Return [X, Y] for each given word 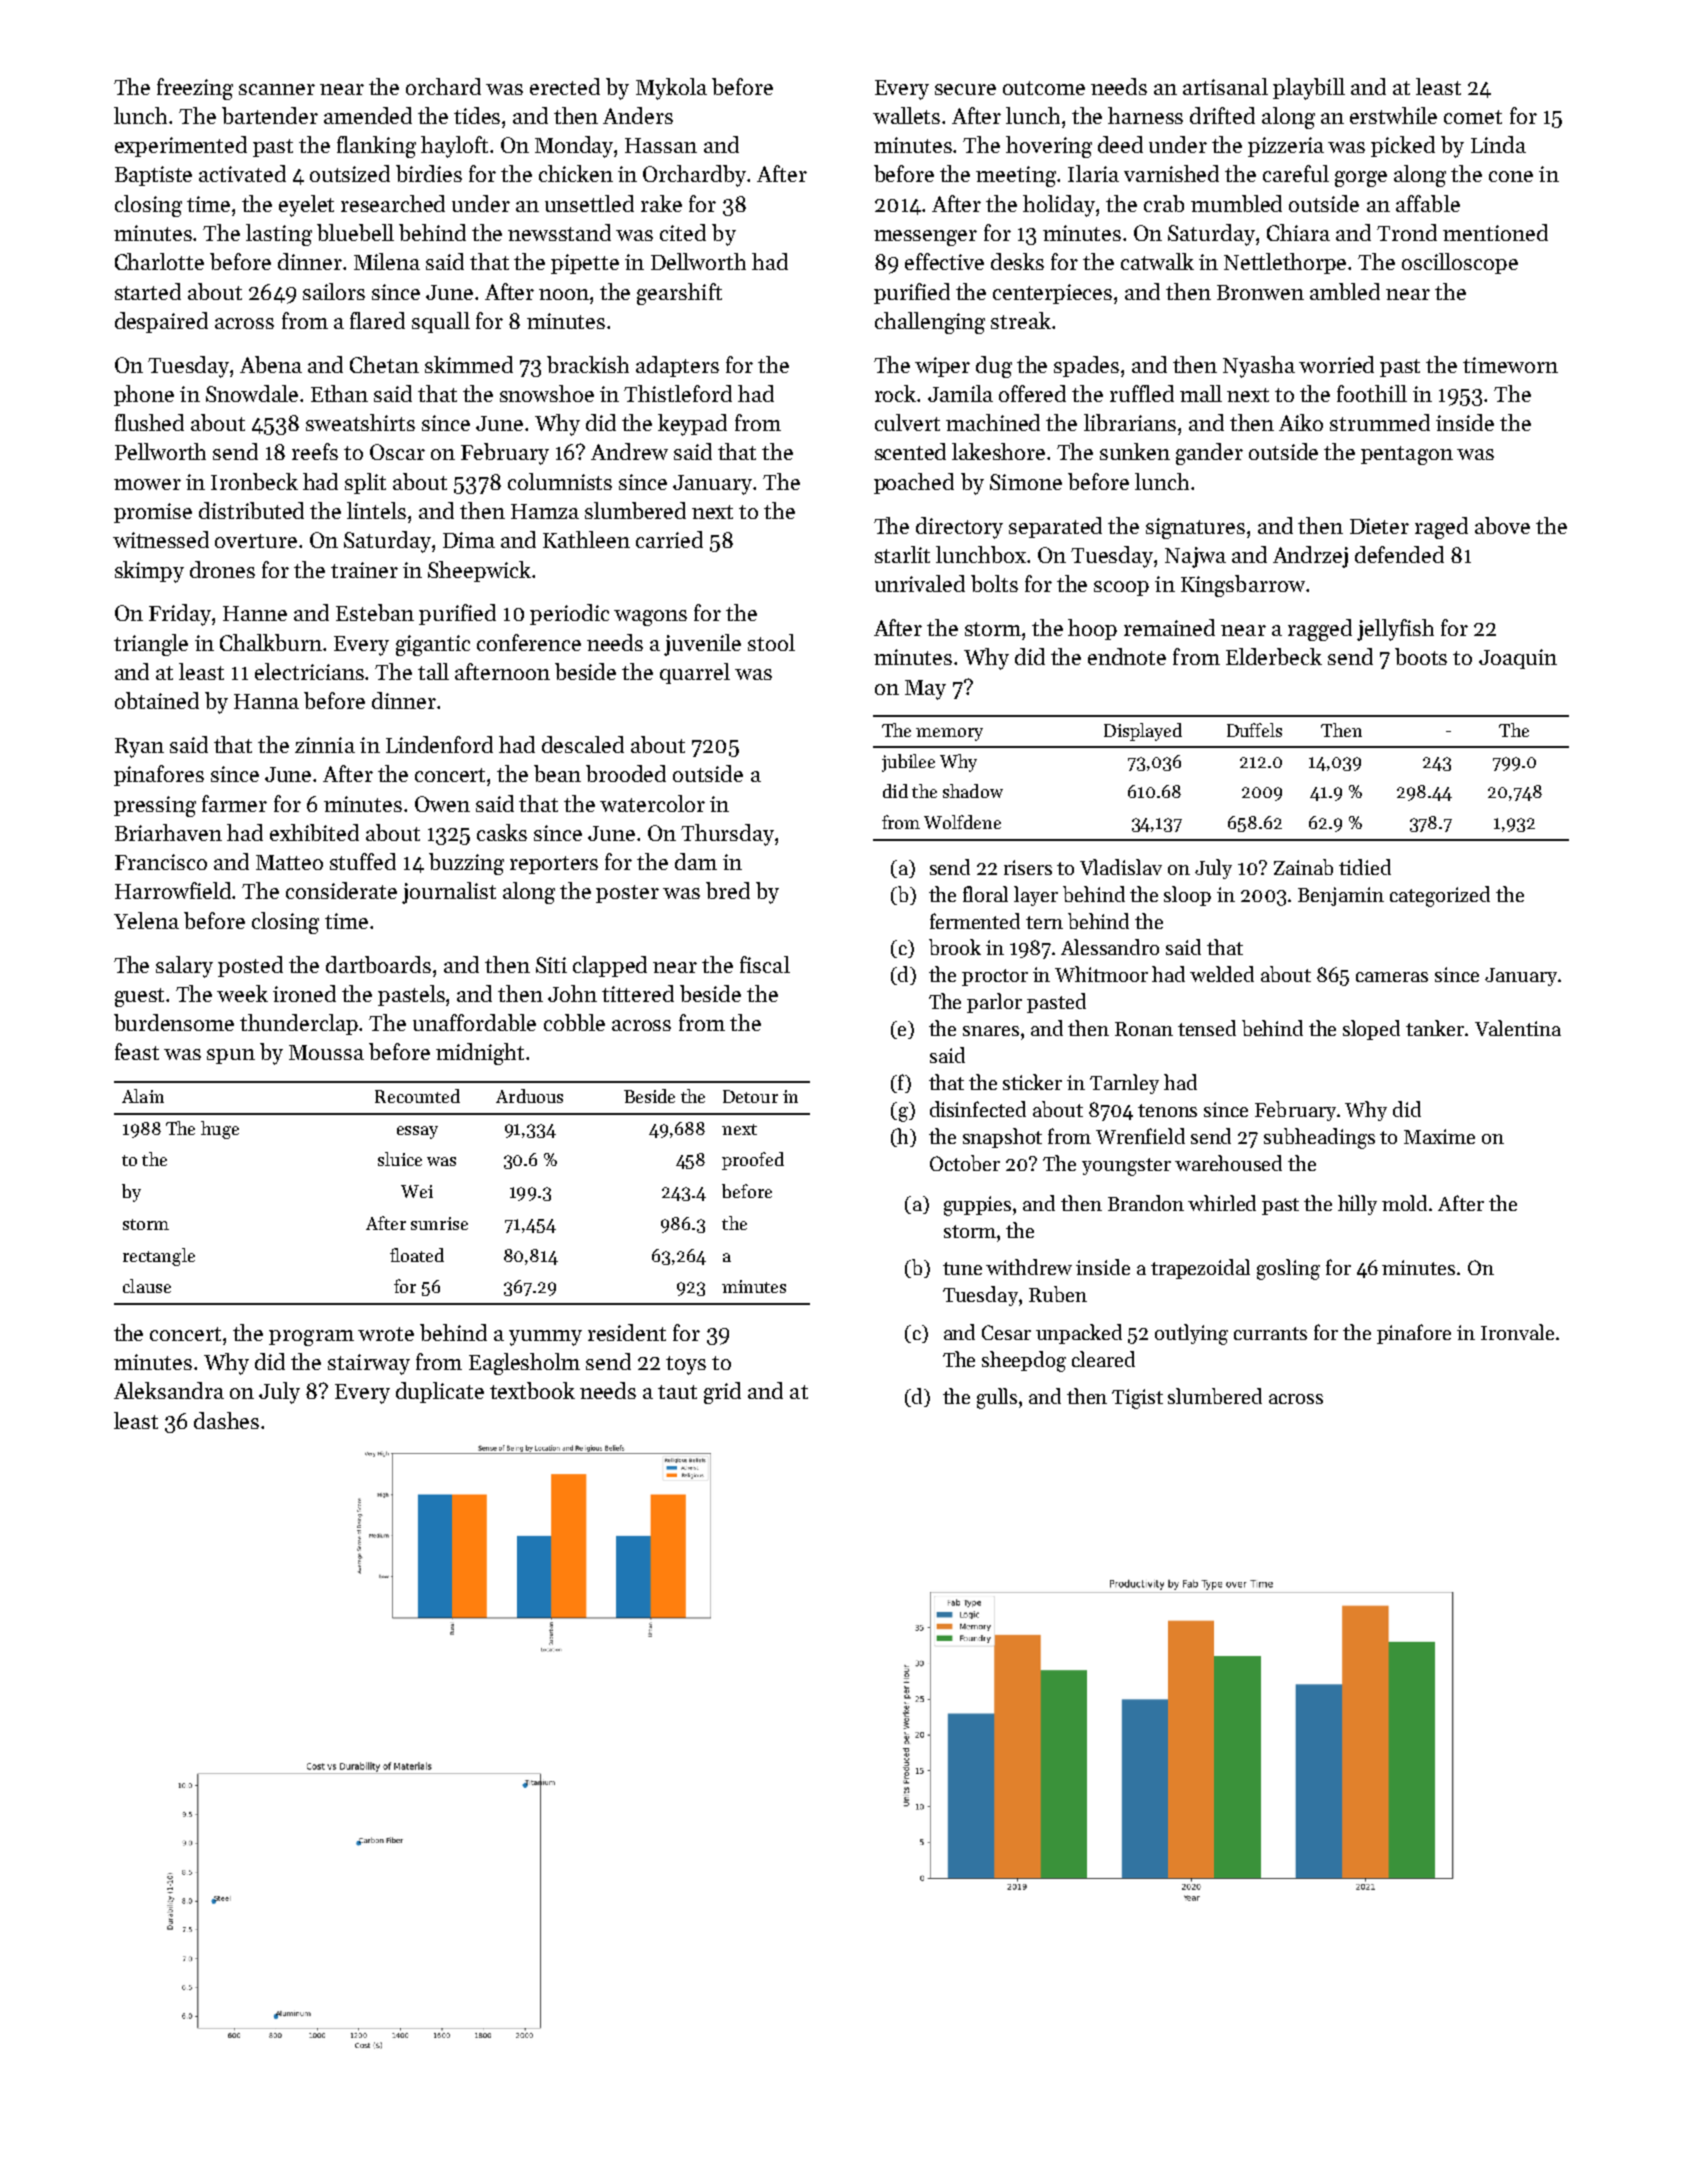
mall [1201, 393]
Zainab [1303, 867]
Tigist [1137, 1399]
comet [1473, 117]
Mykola [671, 89]
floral [985, 894]
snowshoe [547, 393]
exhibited [314, 832]
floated [417, 1255]
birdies [429, 173]
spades [1086, 366]
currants [1270, 1333]
